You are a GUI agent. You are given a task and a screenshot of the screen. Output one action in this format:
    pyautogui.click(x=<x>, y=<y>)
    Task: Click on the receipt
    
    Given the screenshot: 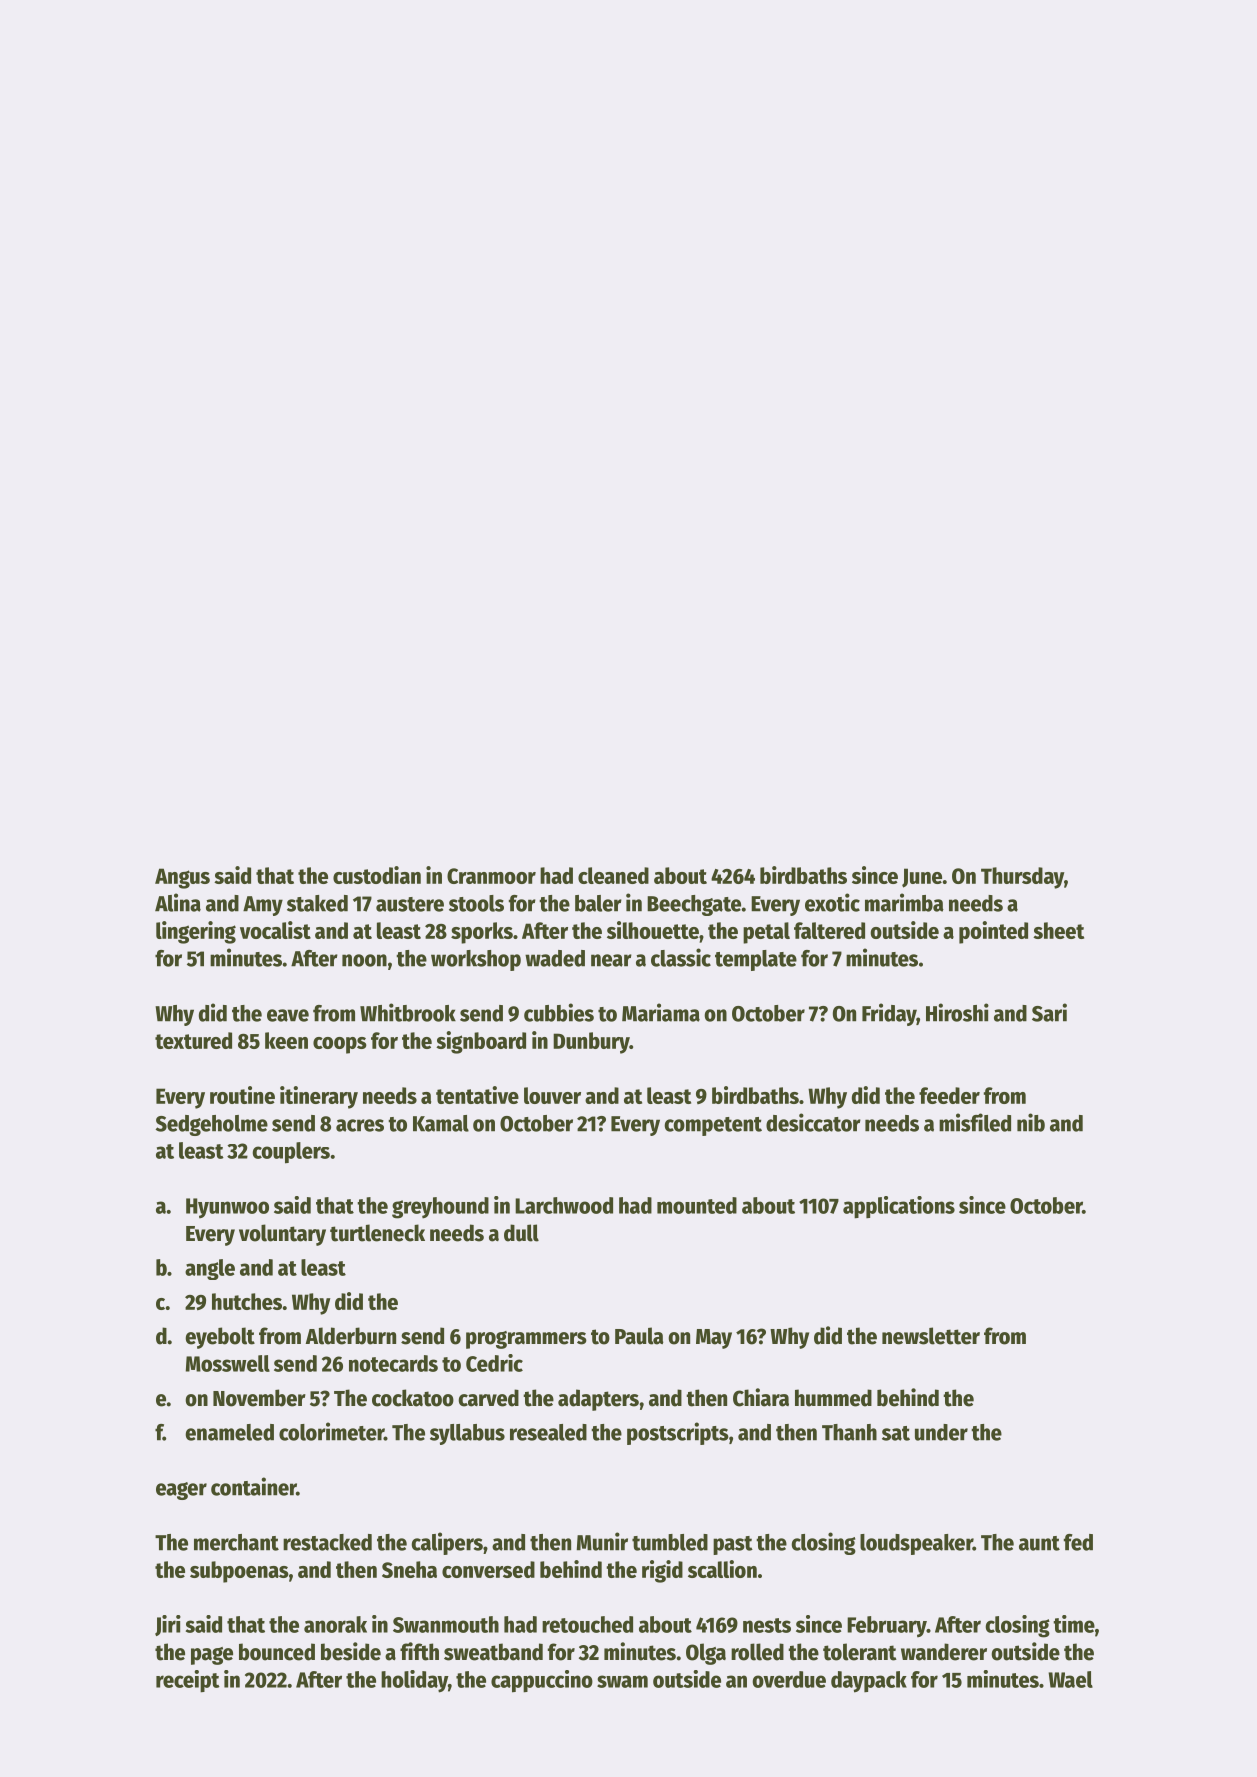 What is the action you would take?
    pyautogui.click(x=188, y=1681)
